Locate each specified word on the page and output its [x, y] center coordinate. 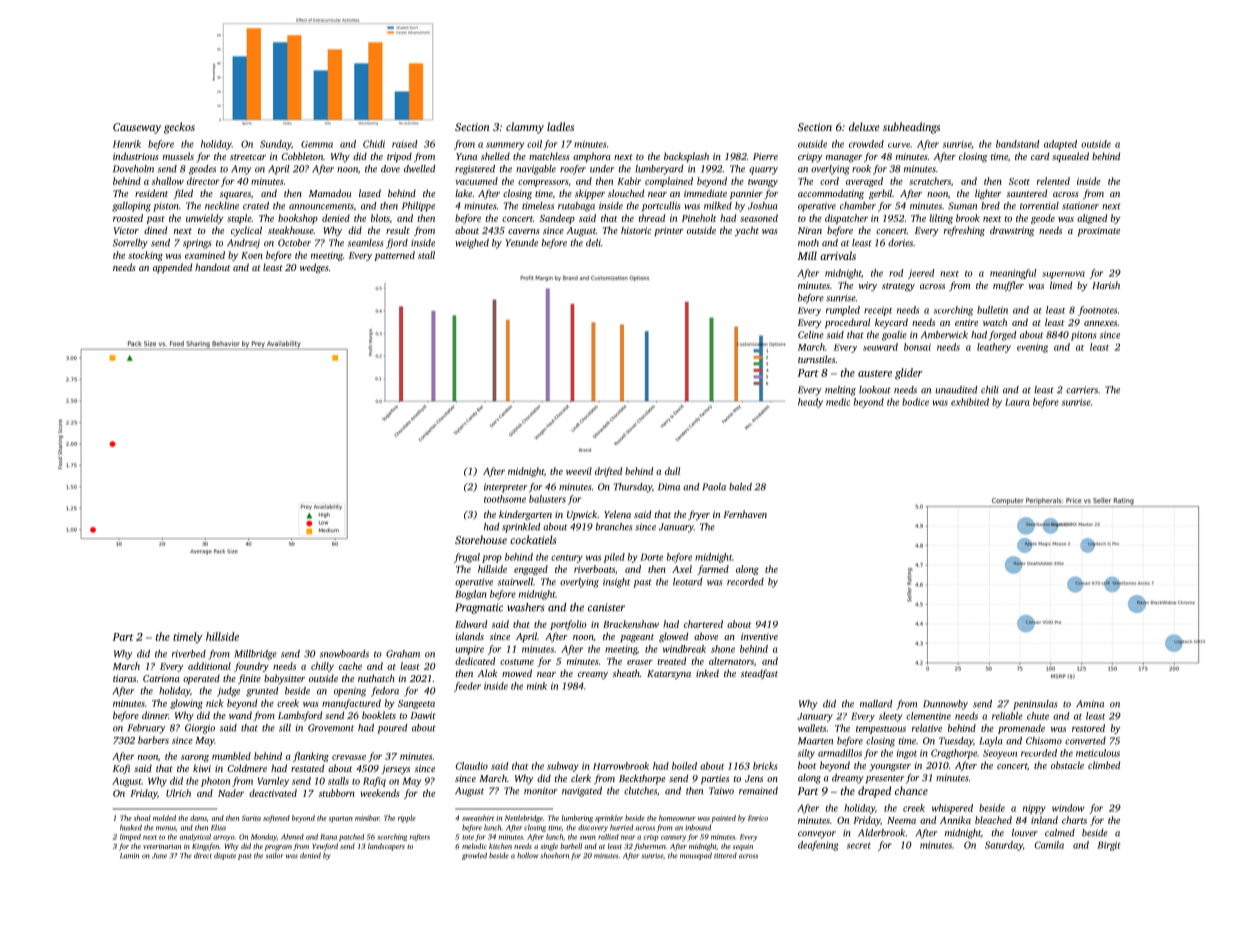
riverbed [189, 654]
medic [838, 402]
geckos [179, 128]
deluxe [864, 126]
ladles [560, 126]
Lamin [129, 856]
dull [672, 471]
